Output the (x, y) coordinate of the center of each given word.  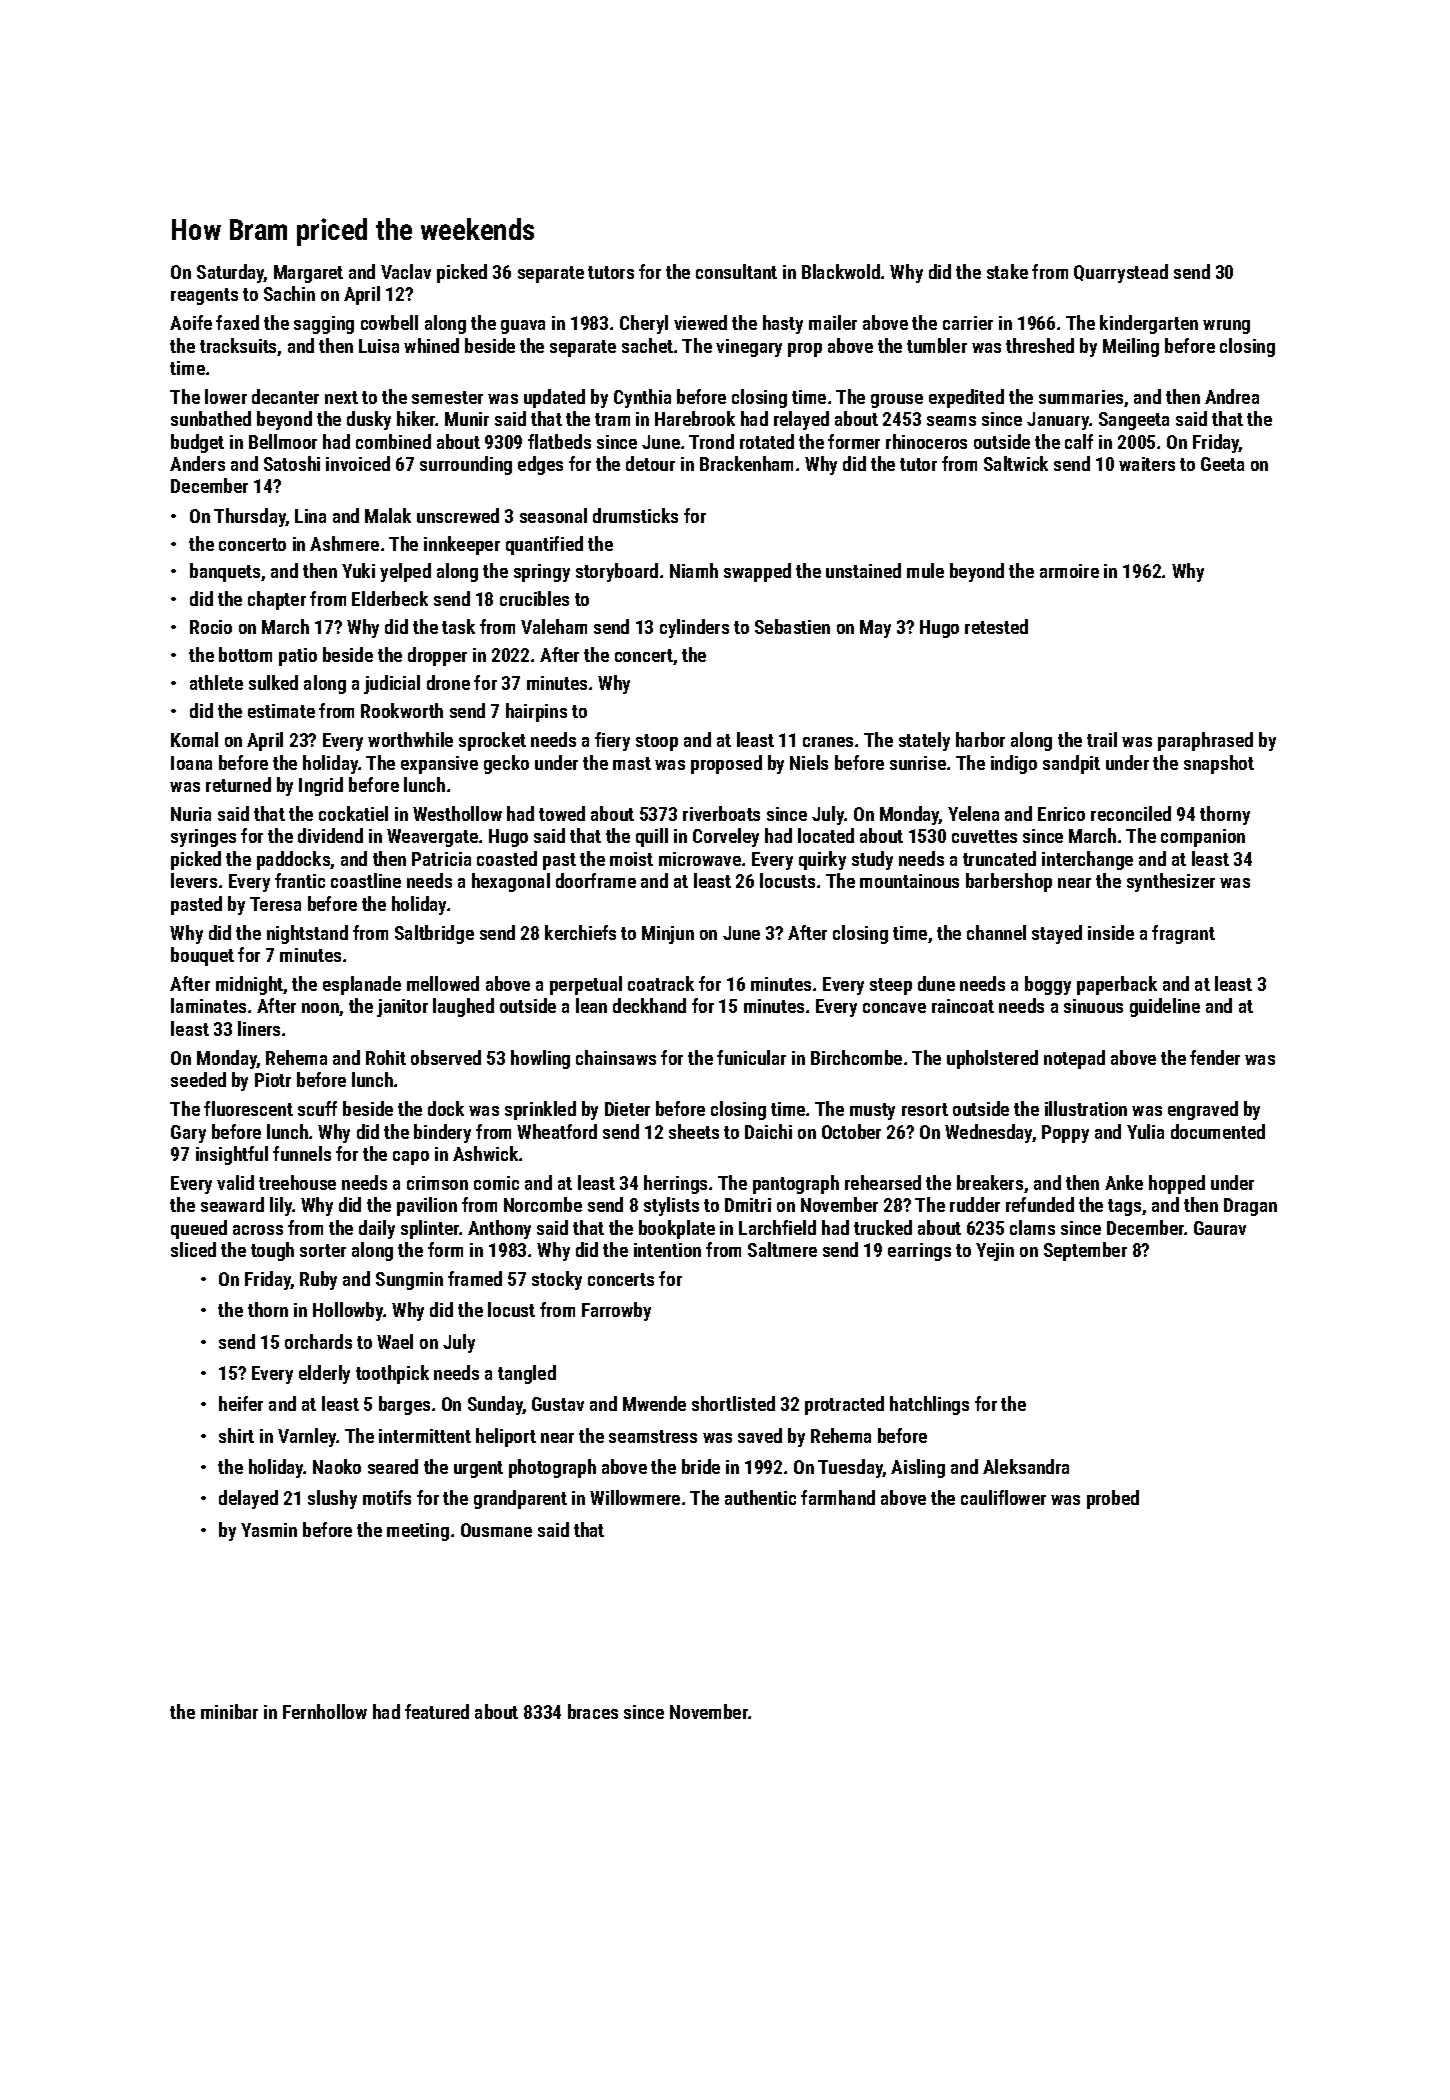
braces (593, 1711)
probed (1113, 1499)
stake (1007, 271)
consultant (736, 271)
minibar (229, 1711)
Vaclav (406, 271)
